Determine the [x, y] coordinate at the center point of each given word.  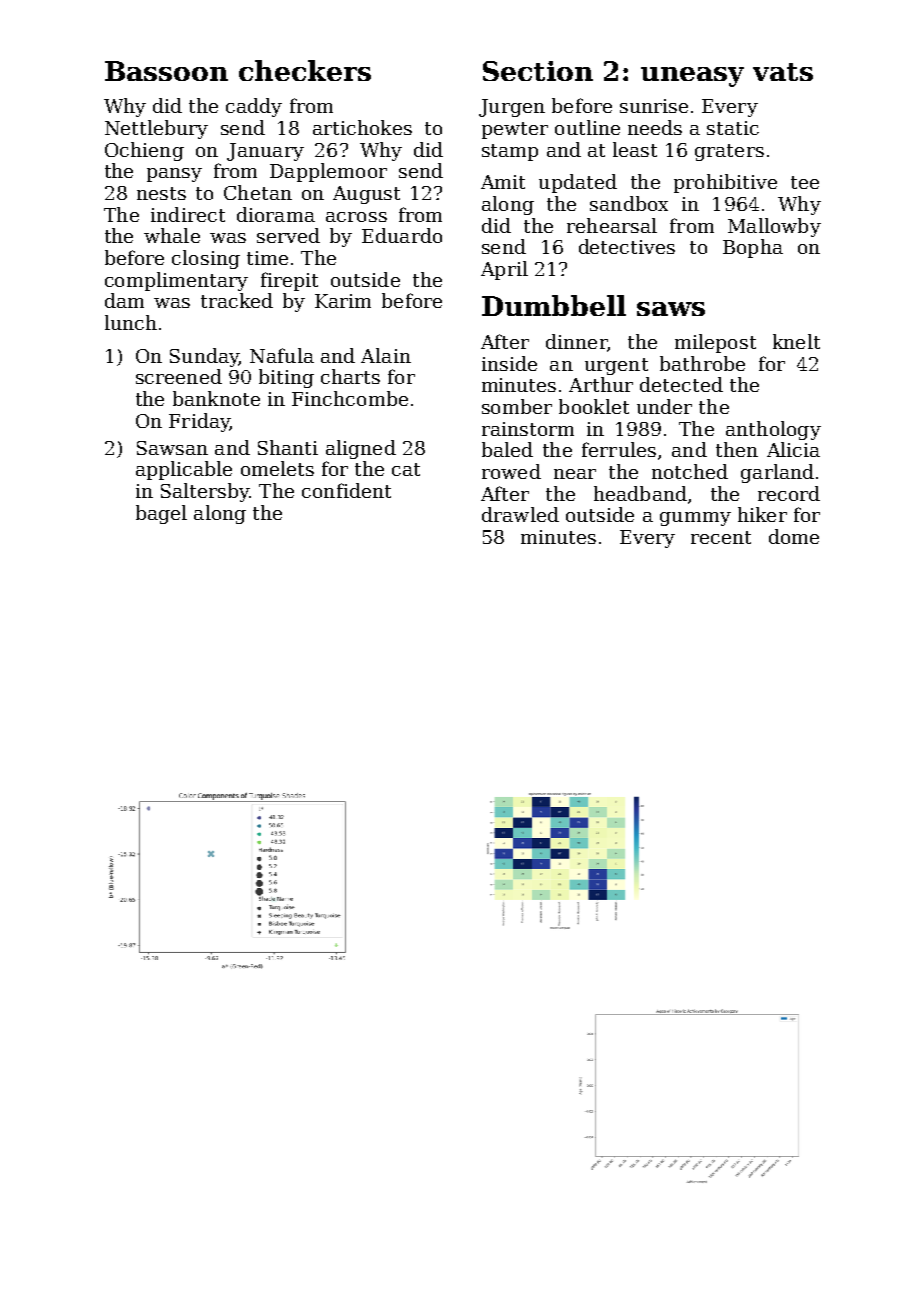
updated [578, 183]
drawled [520, 514]
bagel [161, 514]
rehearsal [612, 225]
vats [783, 72]
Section [538, 71]
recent [721, 537]
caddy [254, 107]
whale [172, 235]
